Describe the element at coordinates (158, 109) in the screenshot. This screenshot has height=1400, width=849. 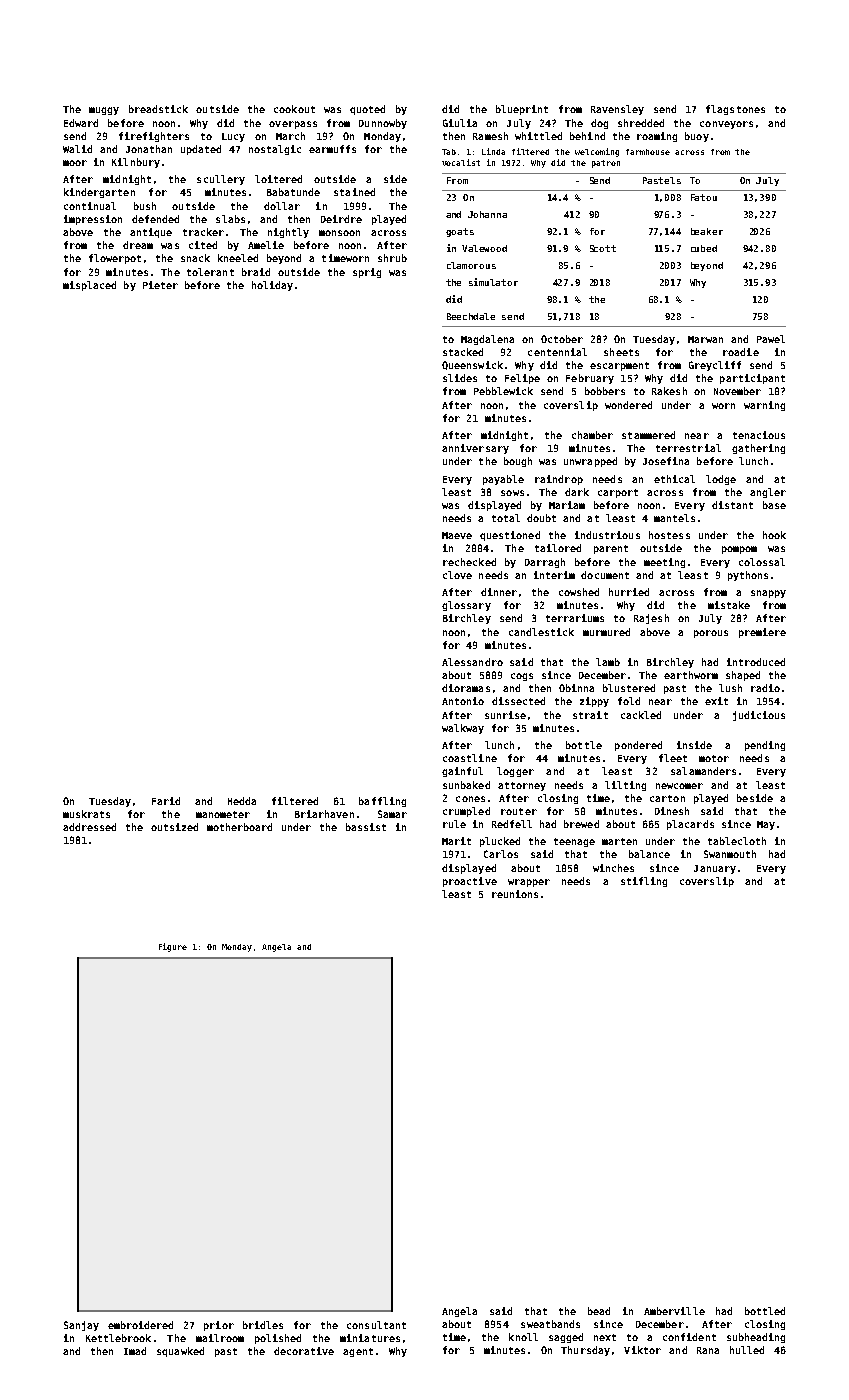
I see `breadstick` at that location.
